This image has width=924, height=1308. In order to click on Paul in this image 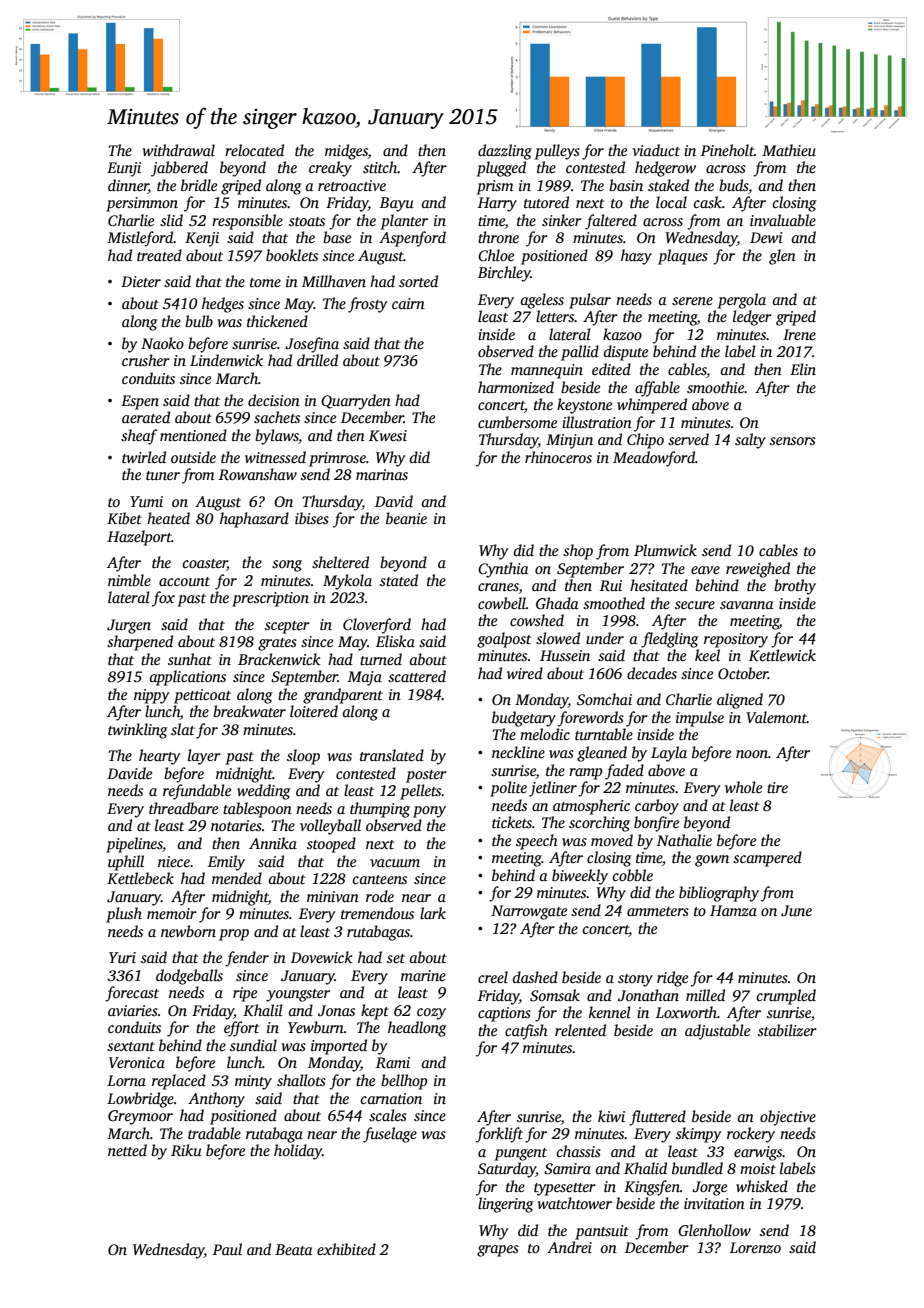, I will do `click(227, 1249)`.
